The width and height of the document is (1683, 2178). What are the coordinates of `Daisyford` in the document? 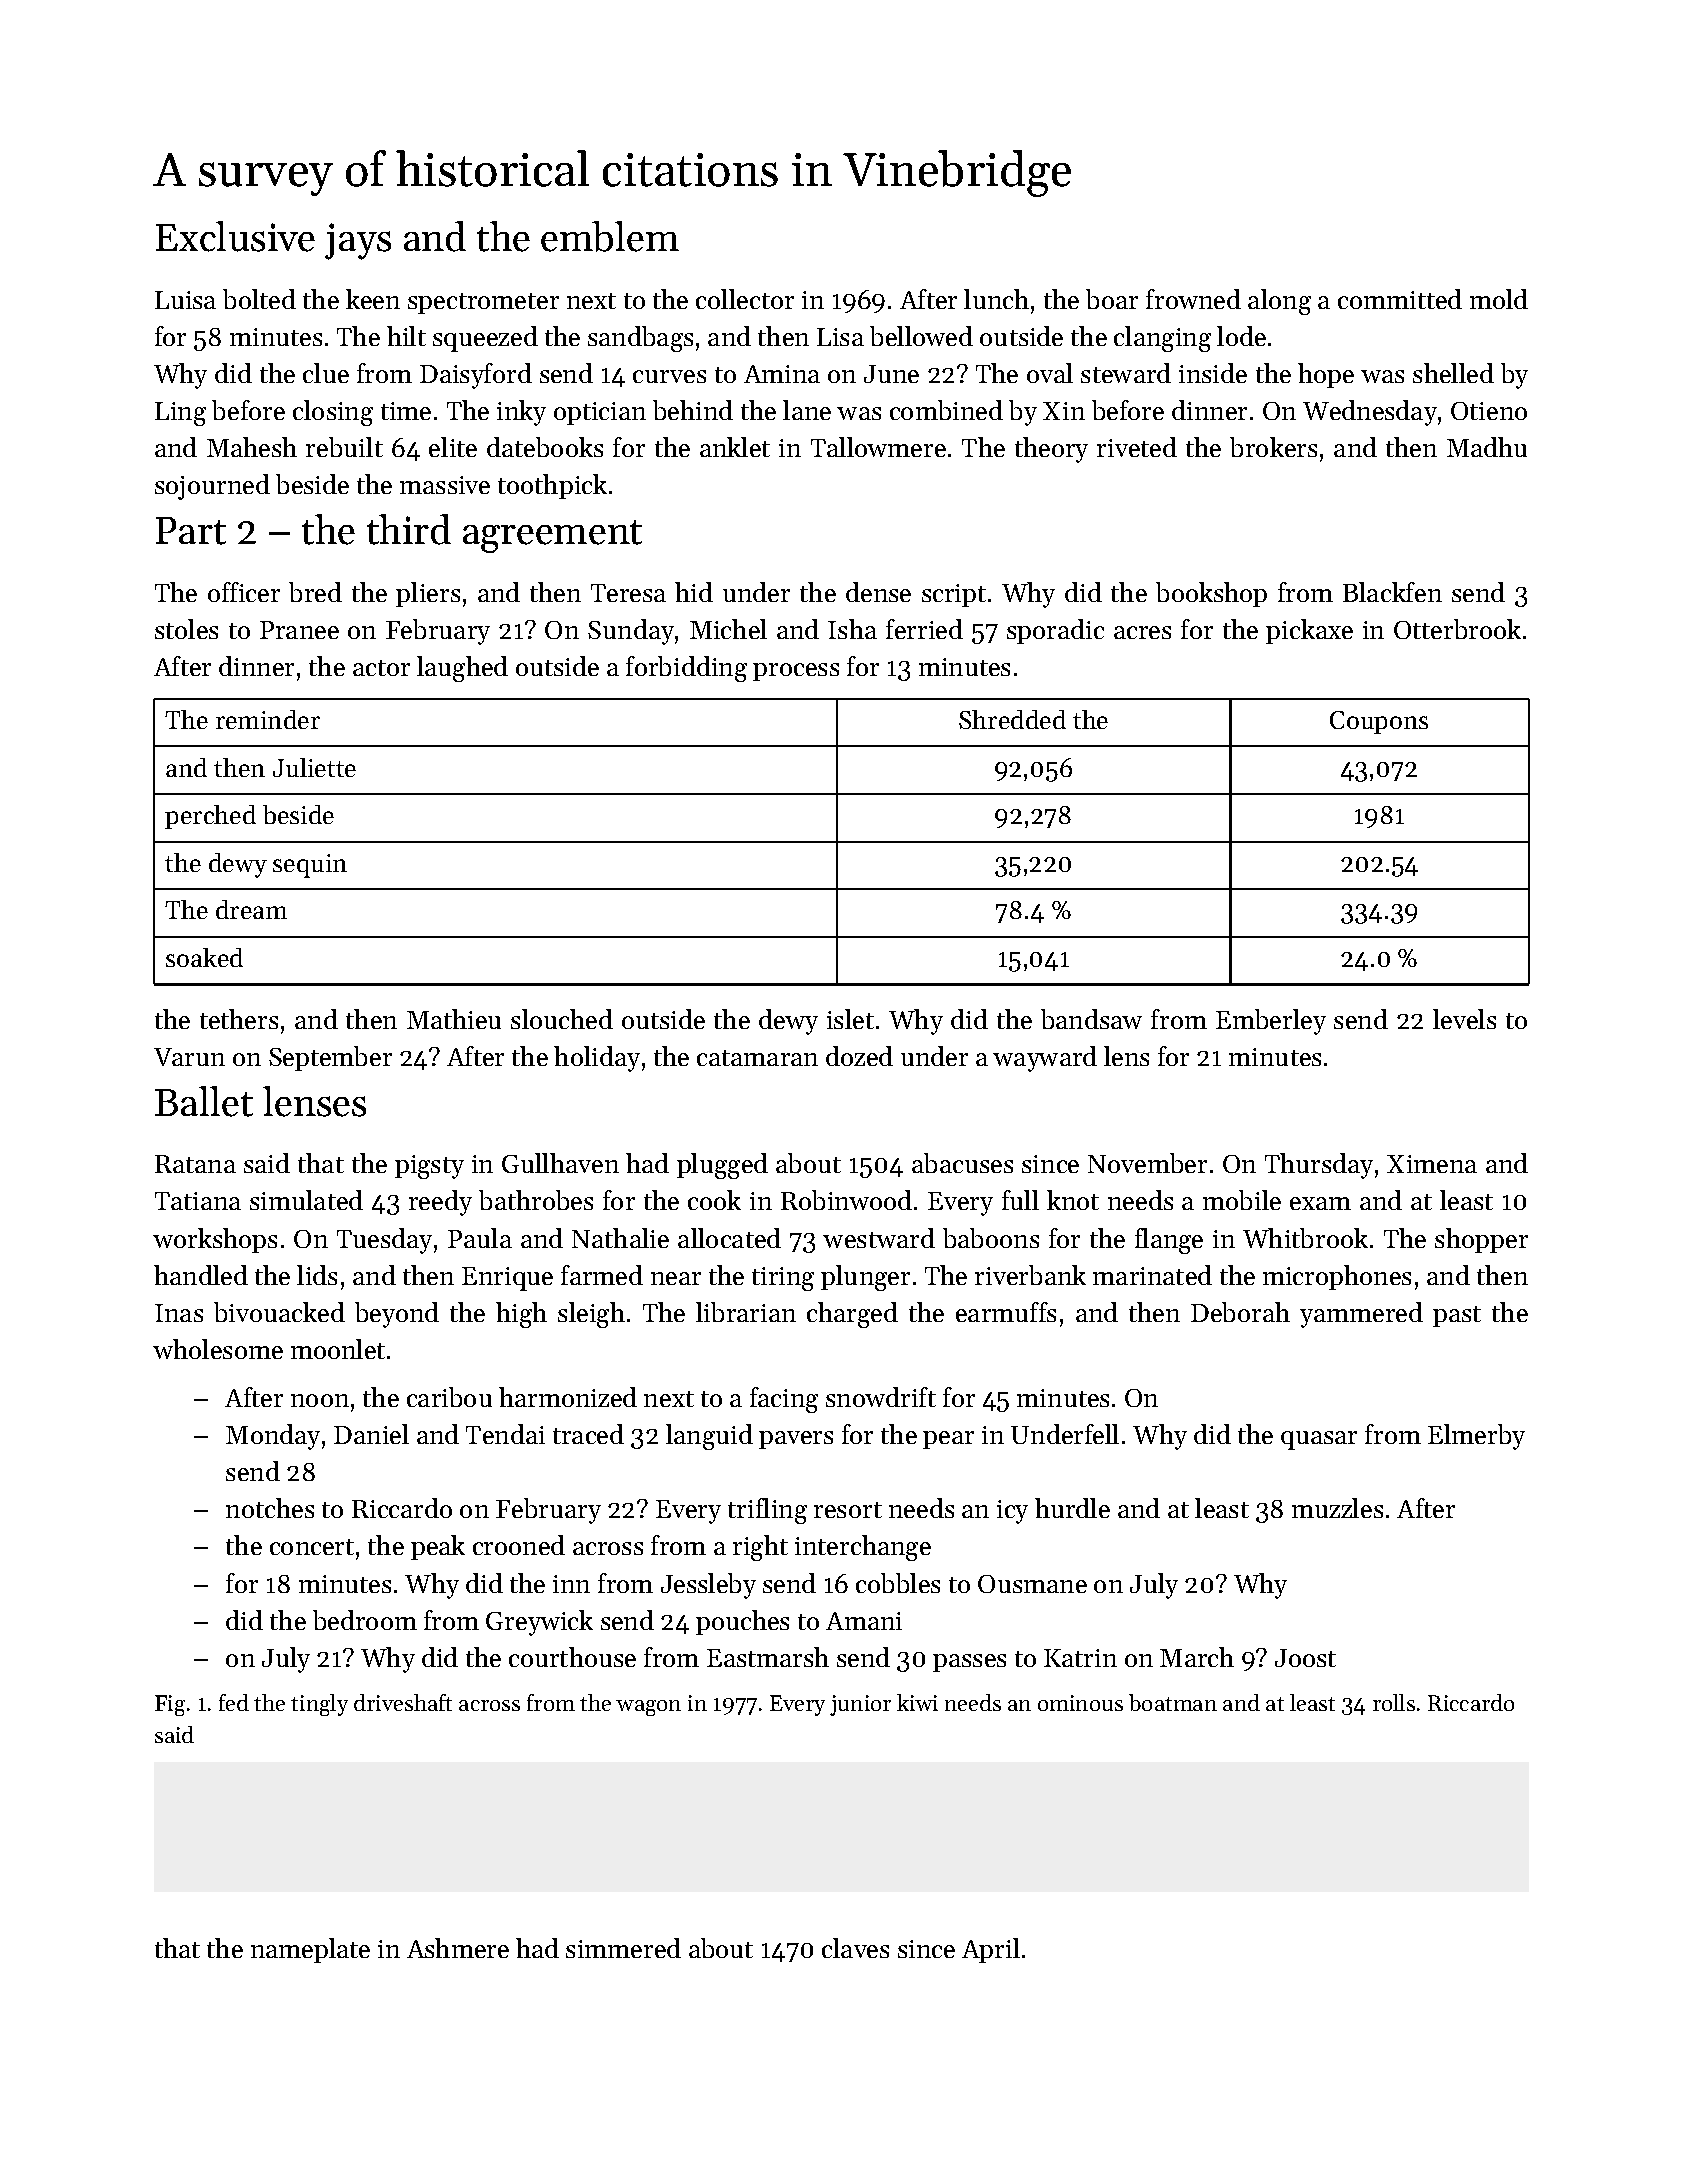 It's located at (476, 376).
